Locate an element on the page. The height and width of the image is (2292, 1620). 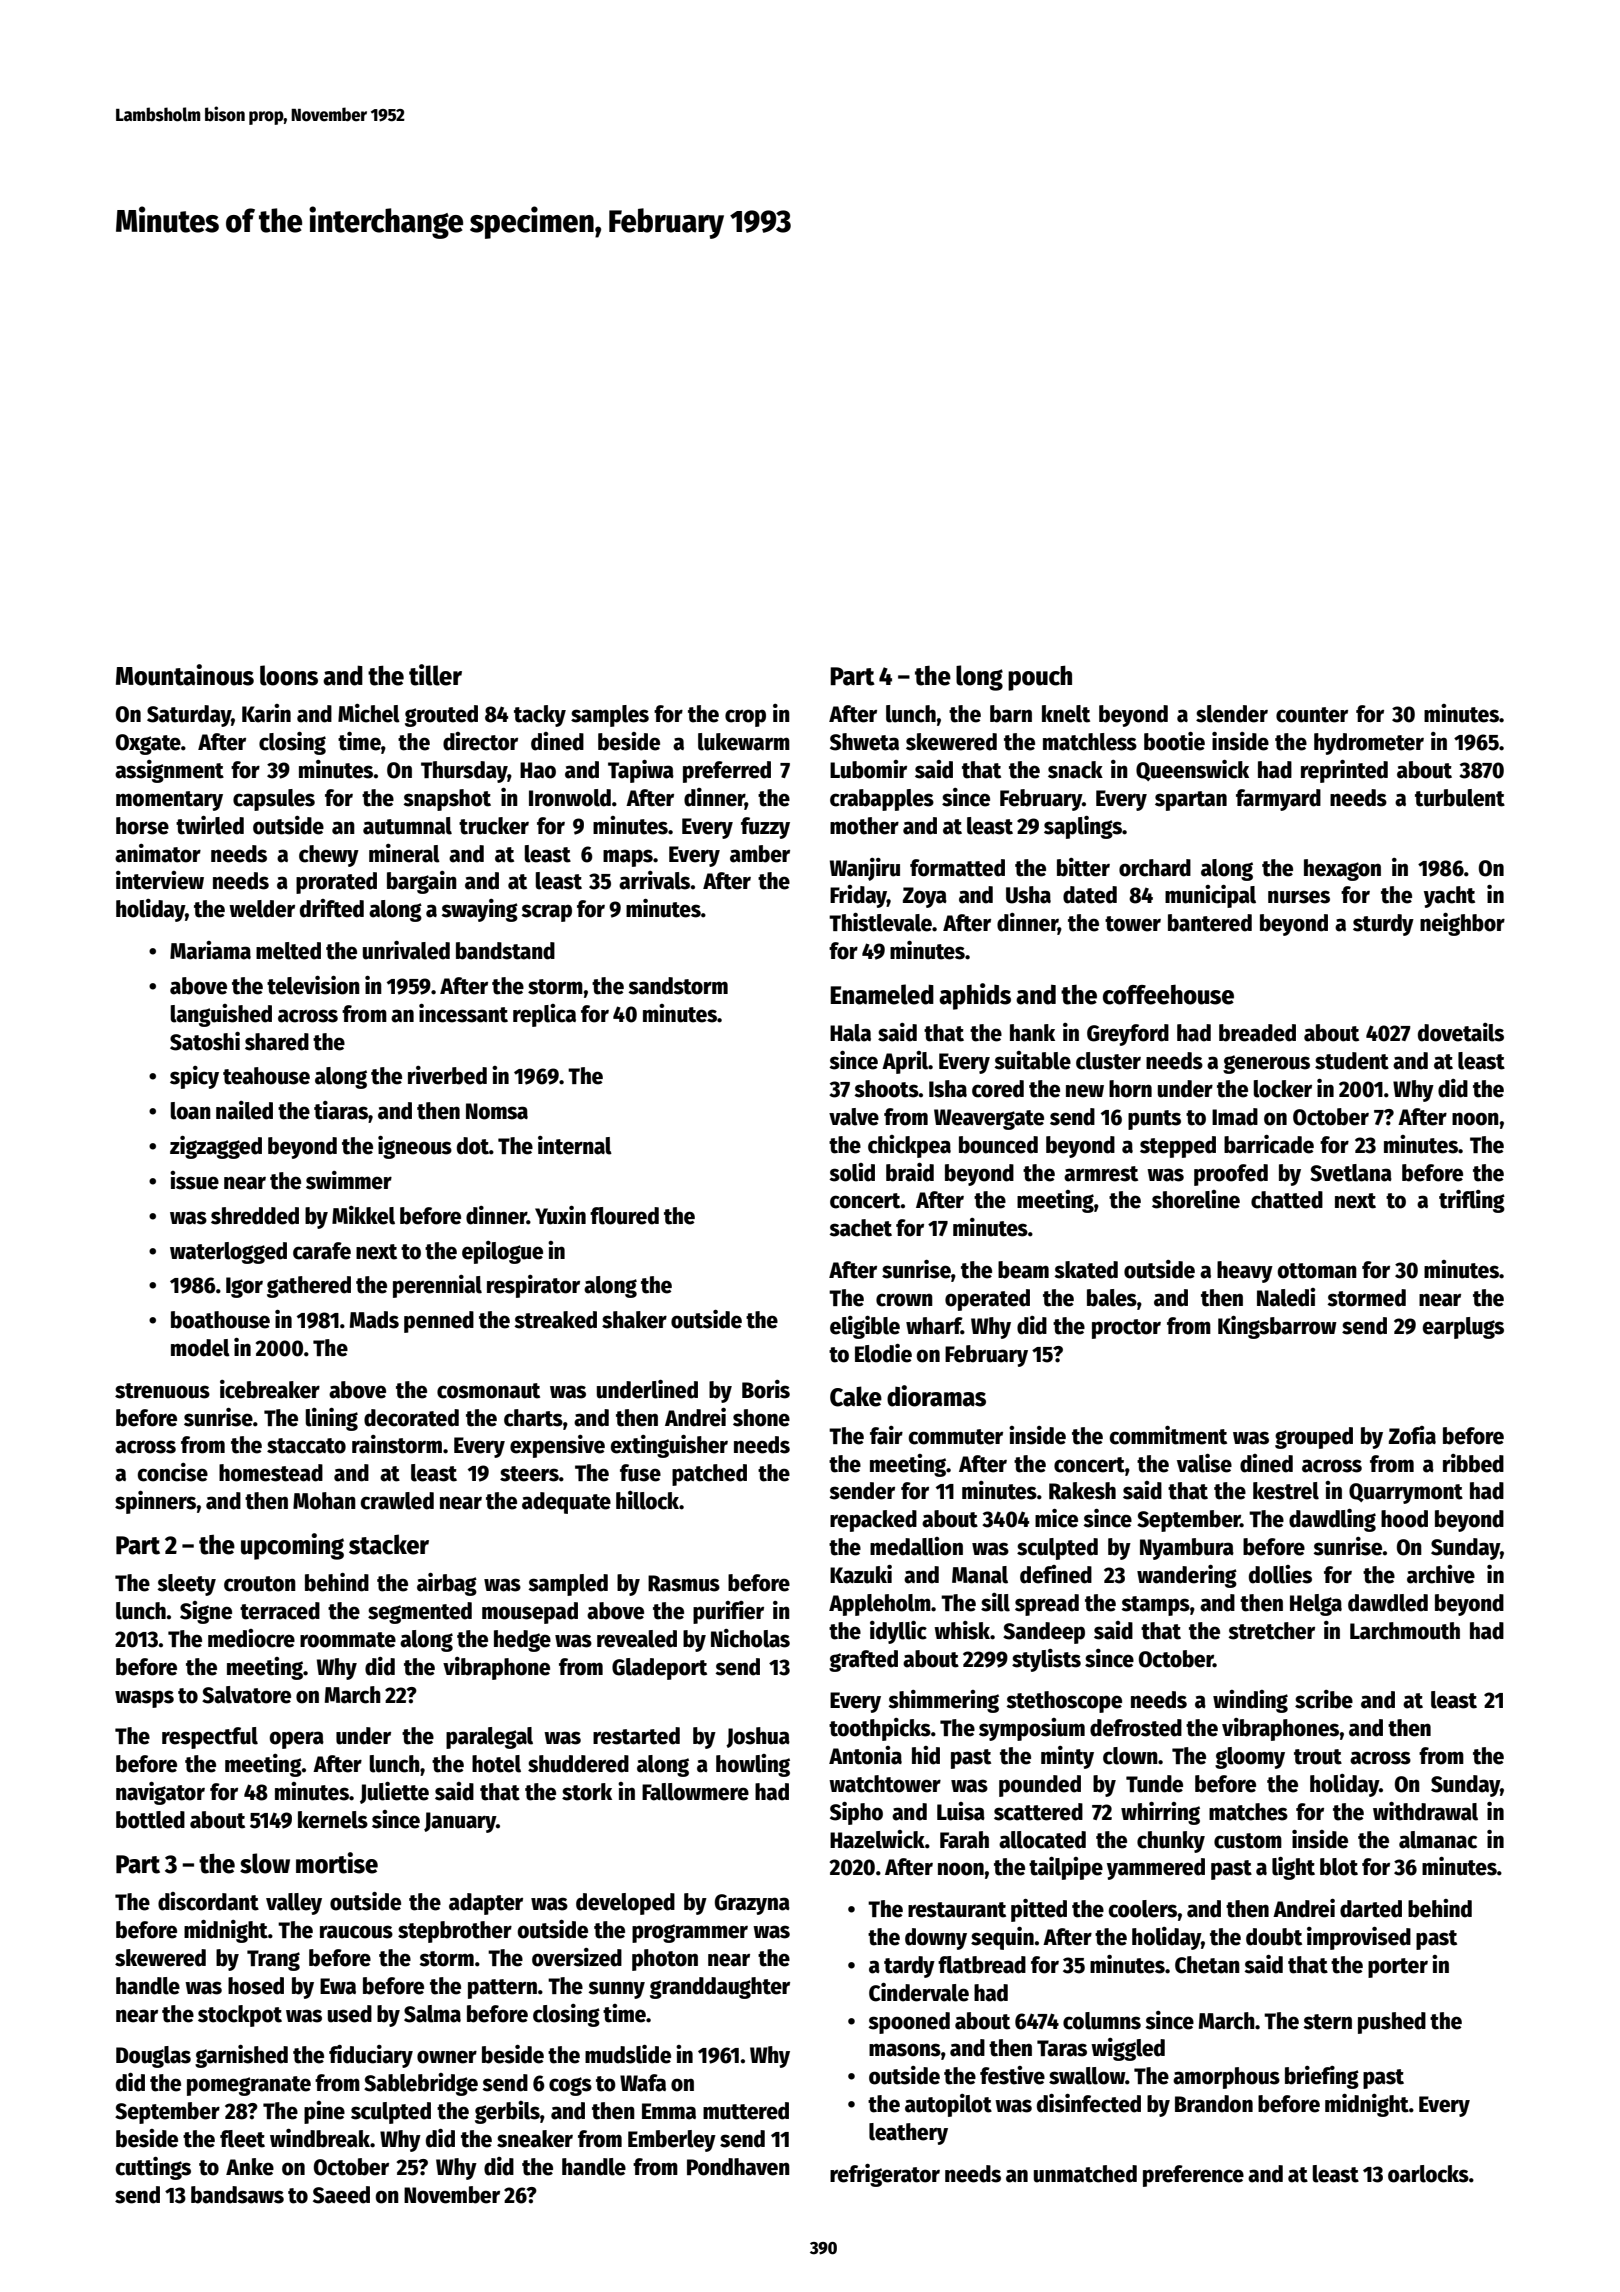
Larchmouth is located at coordinates (1405, 1631).
